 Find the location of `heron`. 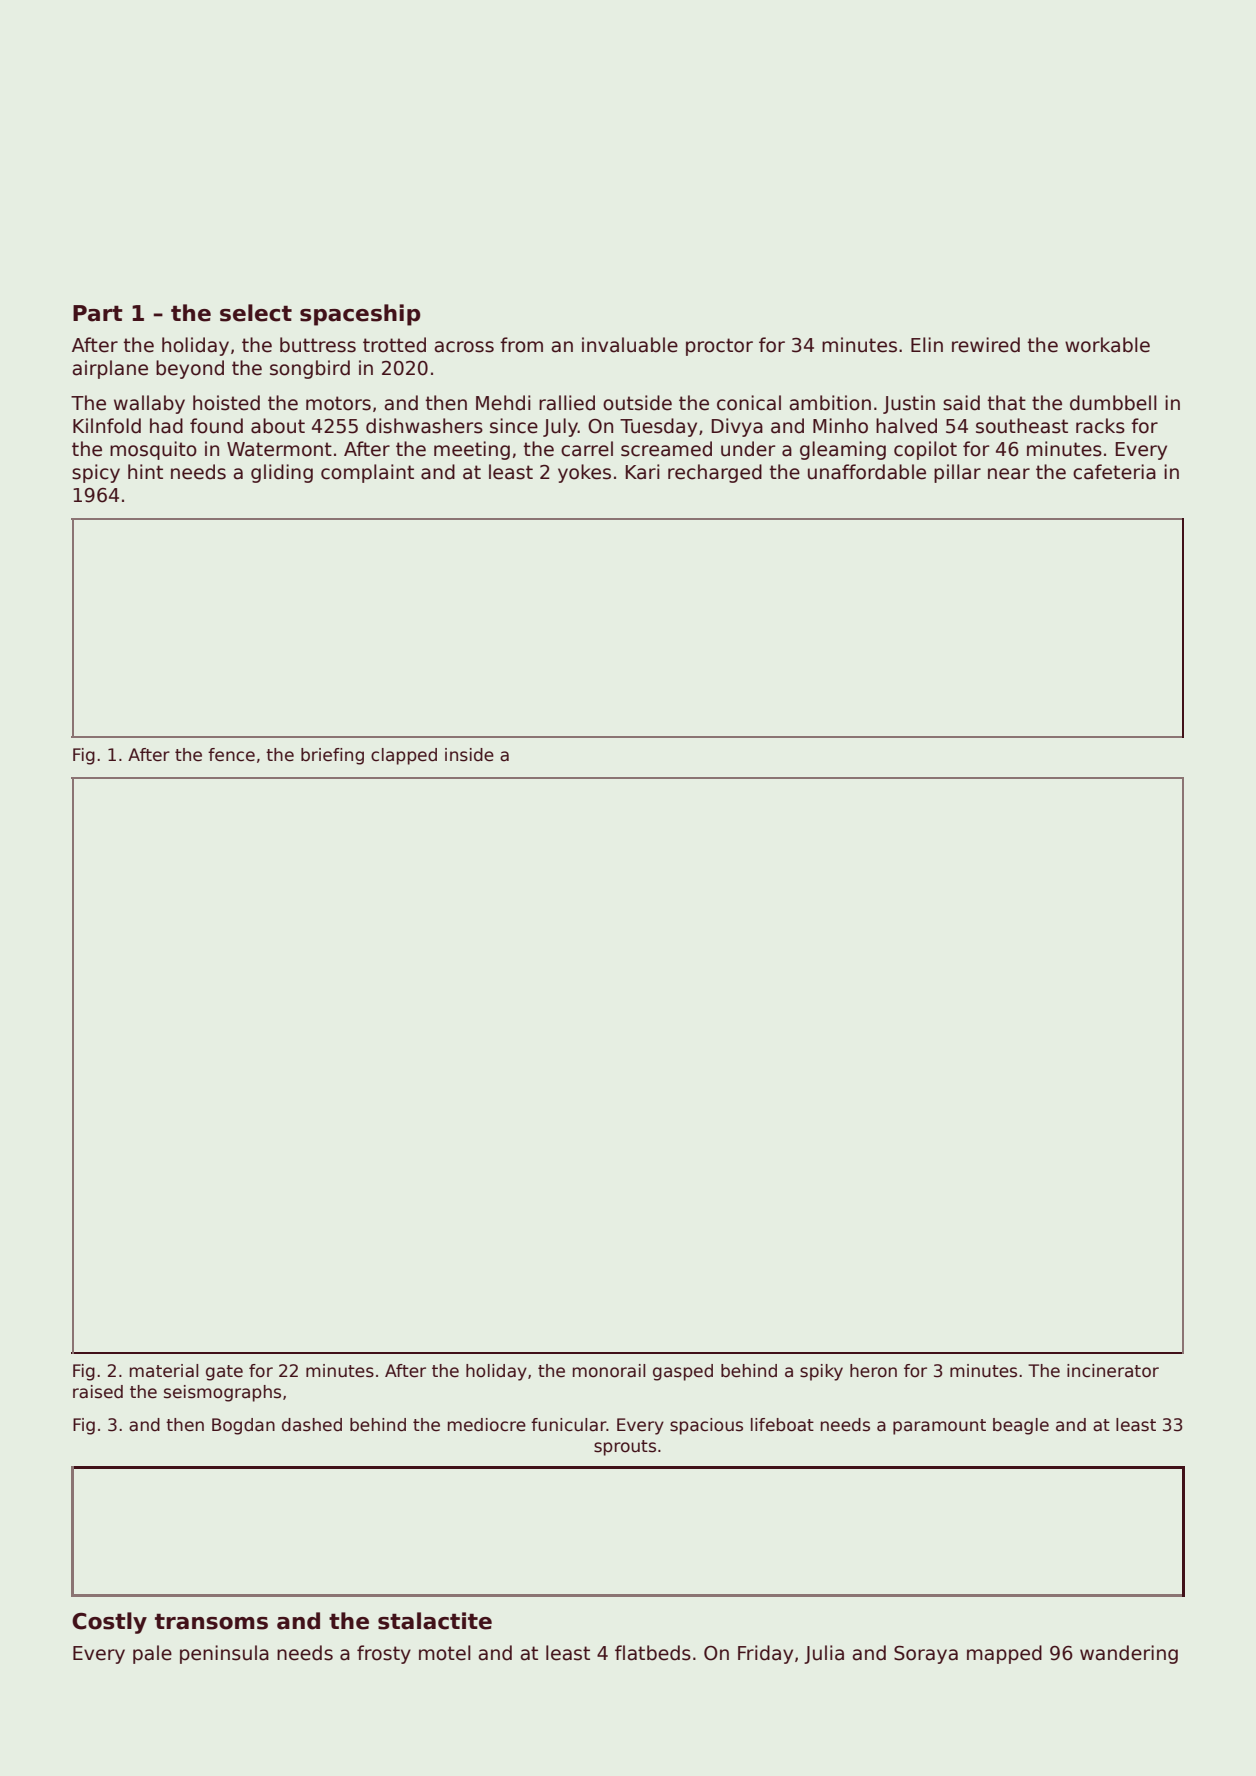

heron is located at coordinates (873, 1371).
